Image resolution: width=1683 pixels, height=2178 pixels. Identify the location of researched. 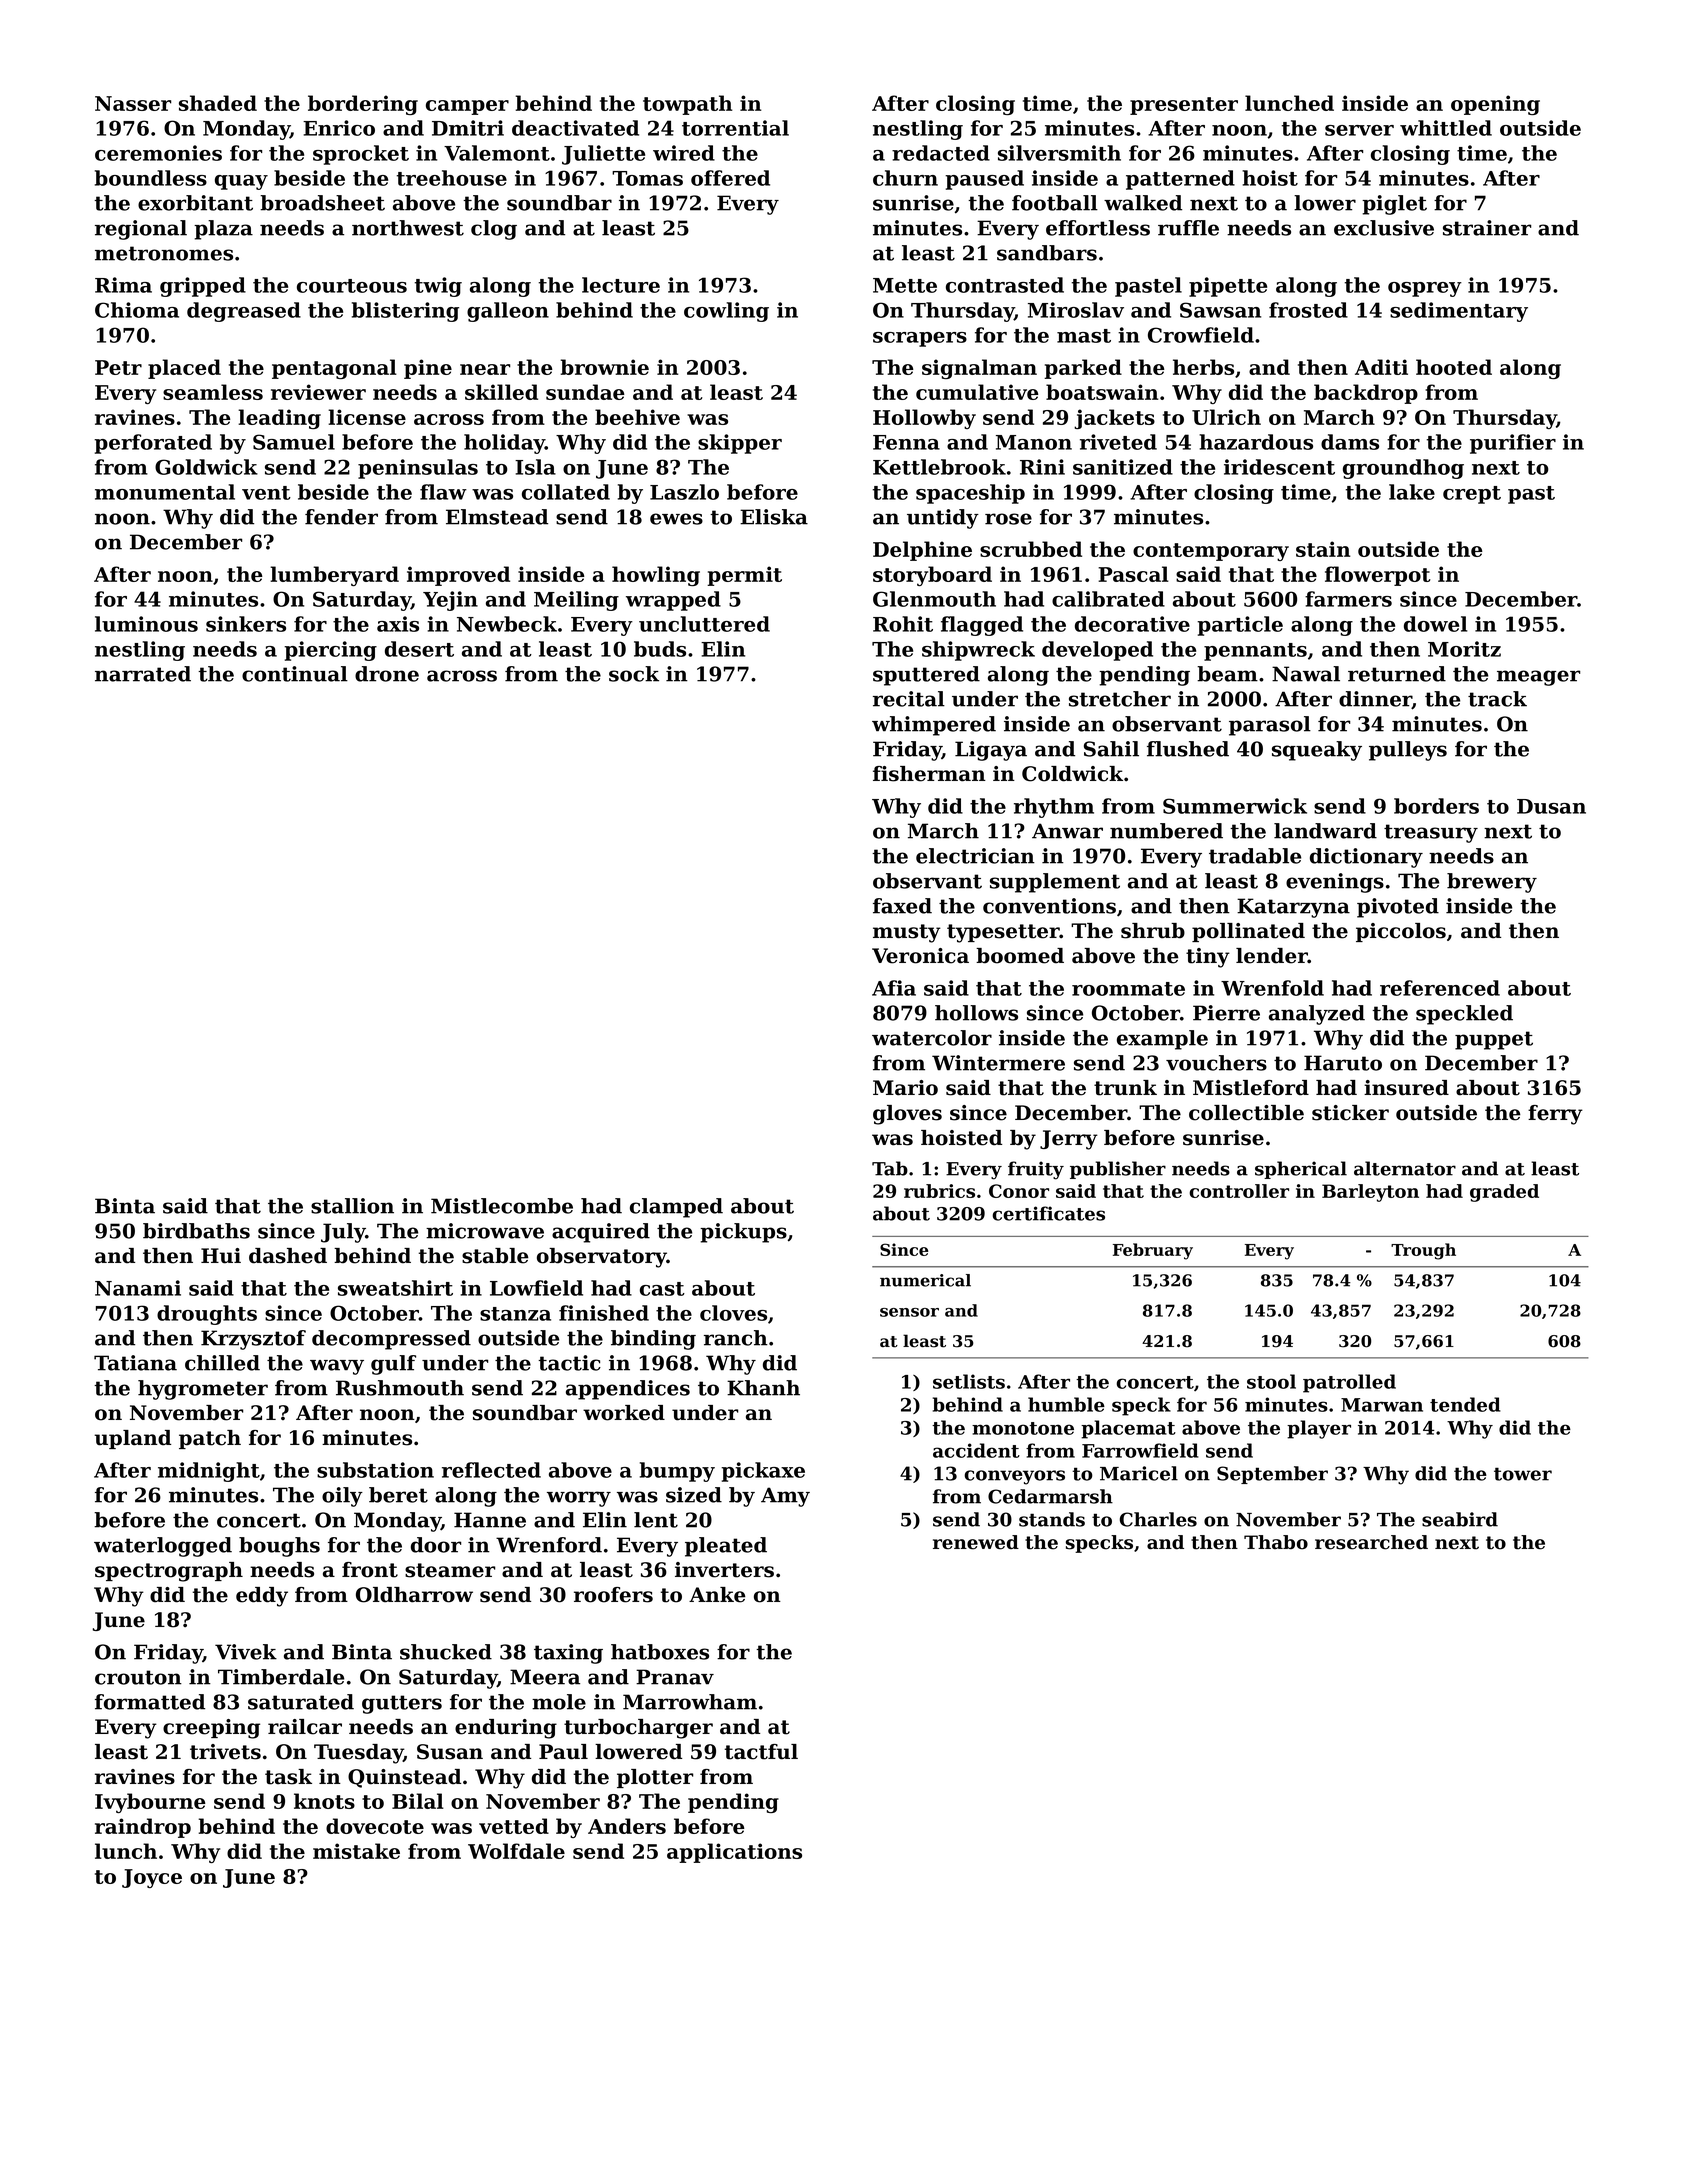
(1371, 1542).
